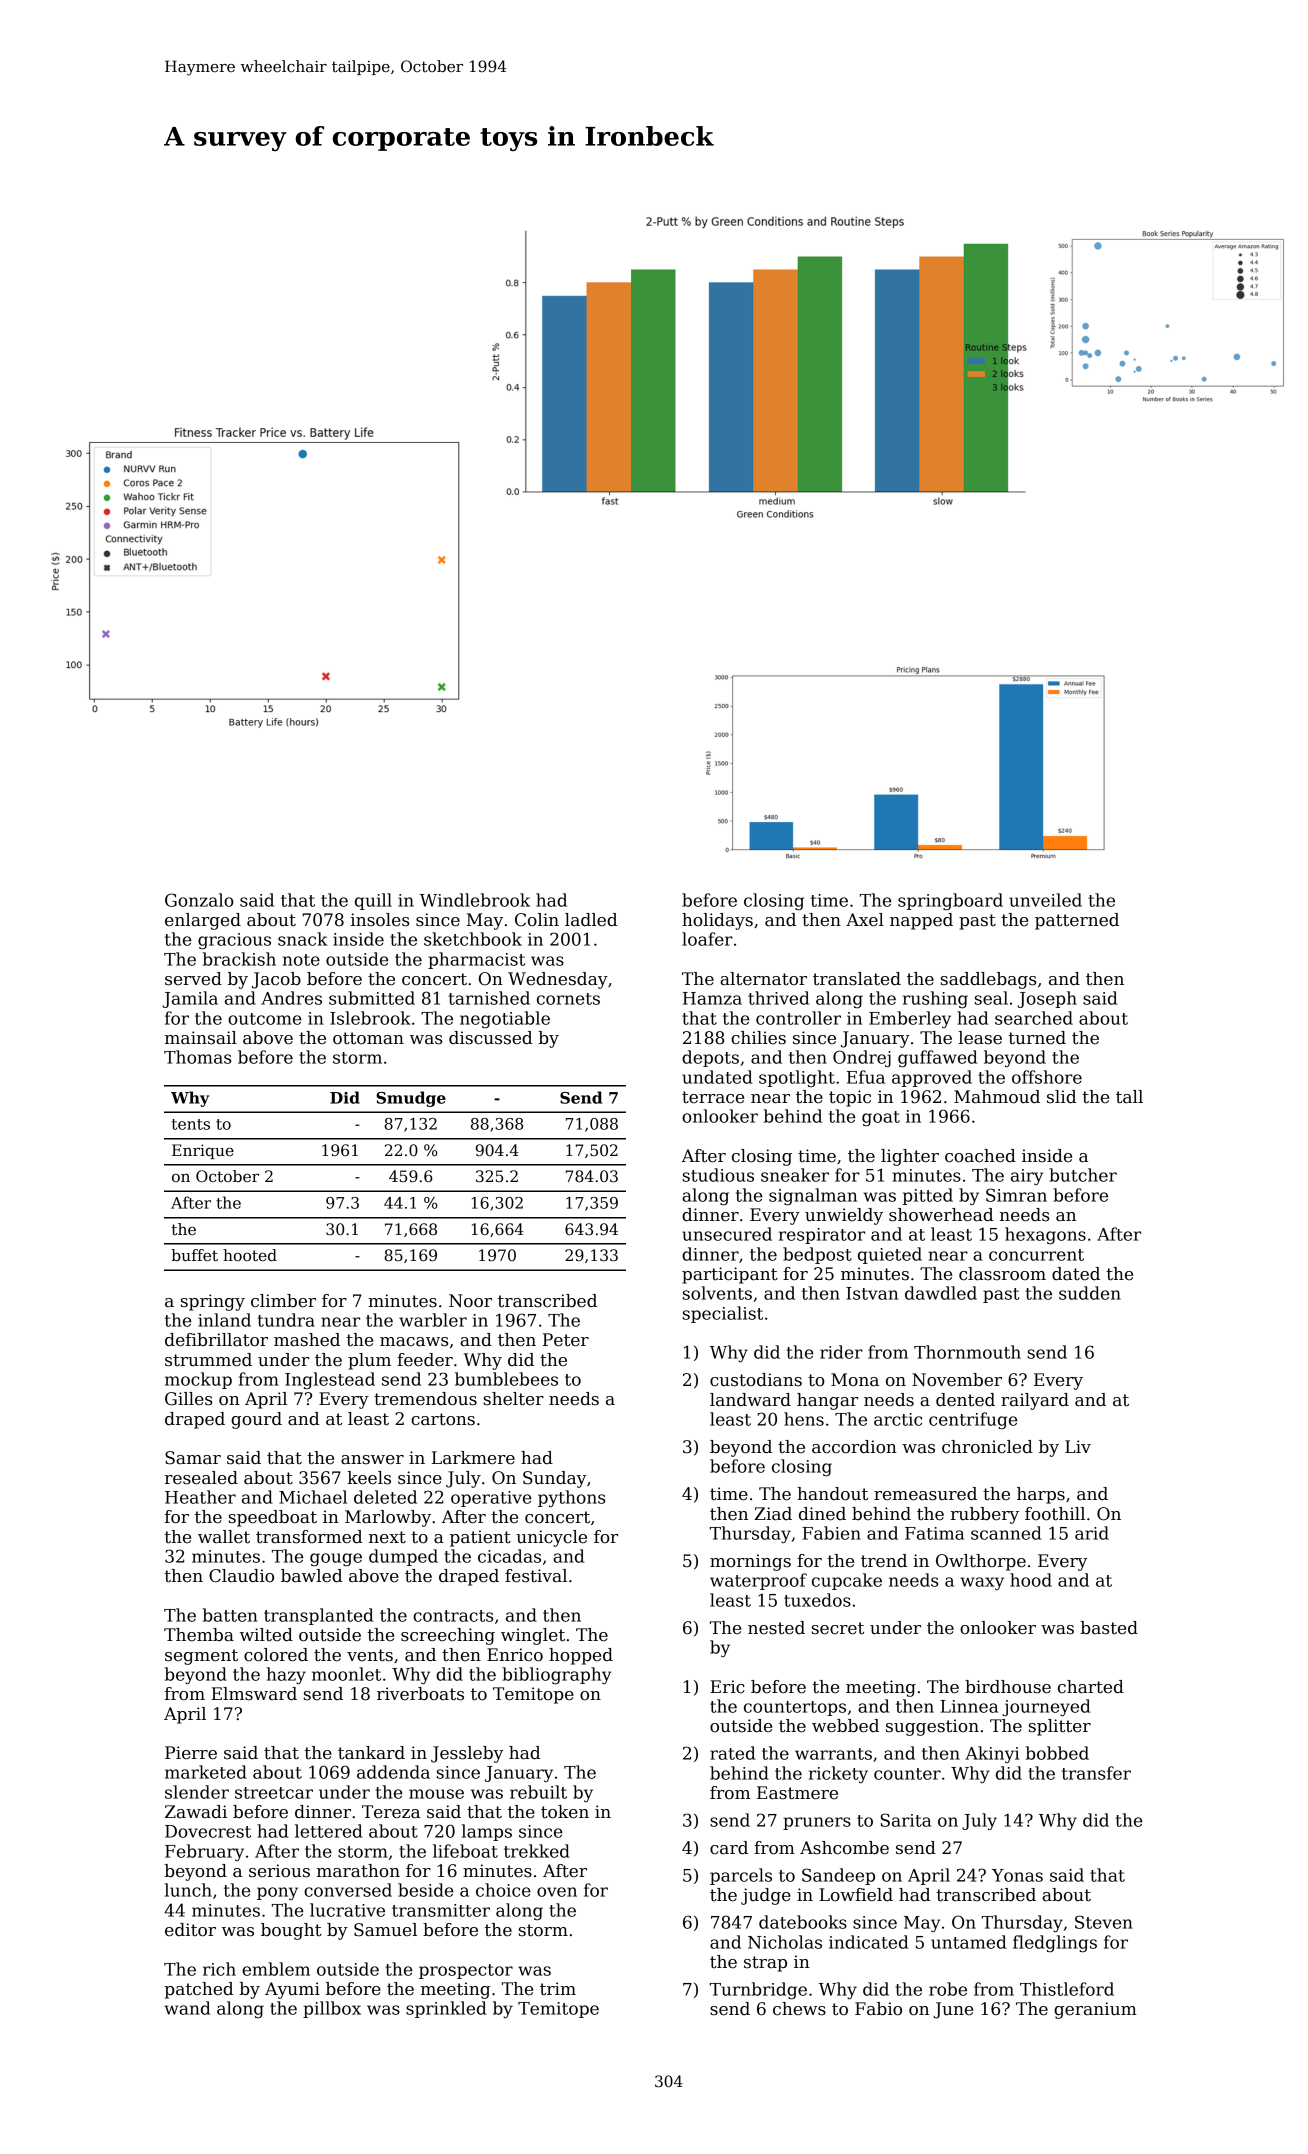 The width and height of the screenshot is (1308, 2154). I want to click on webbed, so click(845, 1726).
